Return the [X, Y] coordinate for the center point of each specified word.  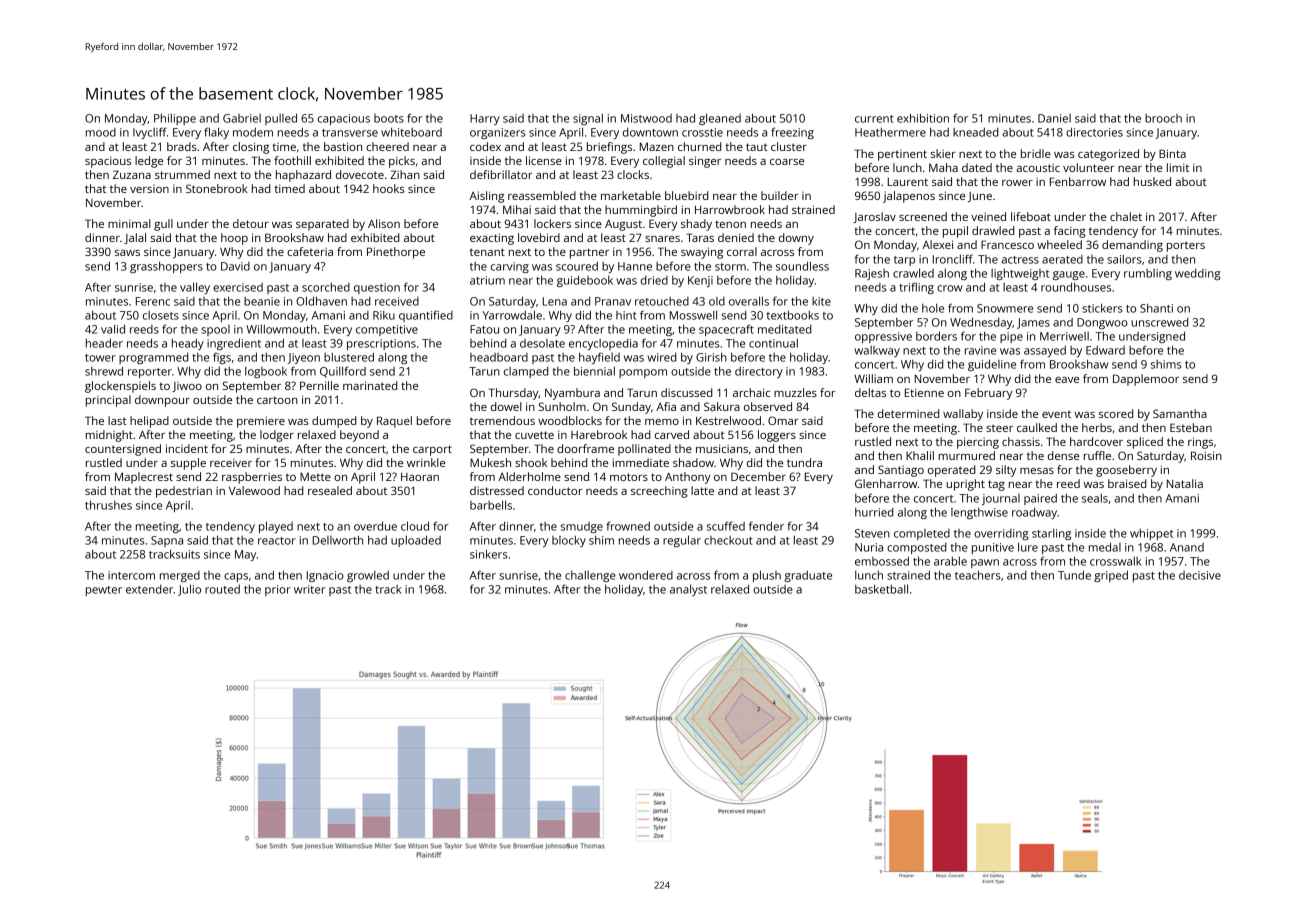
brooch [1163, 118]
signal [588, 119]
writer [309, 589]
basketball [881, 589]
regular [682, 541]
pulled [281, 119]
